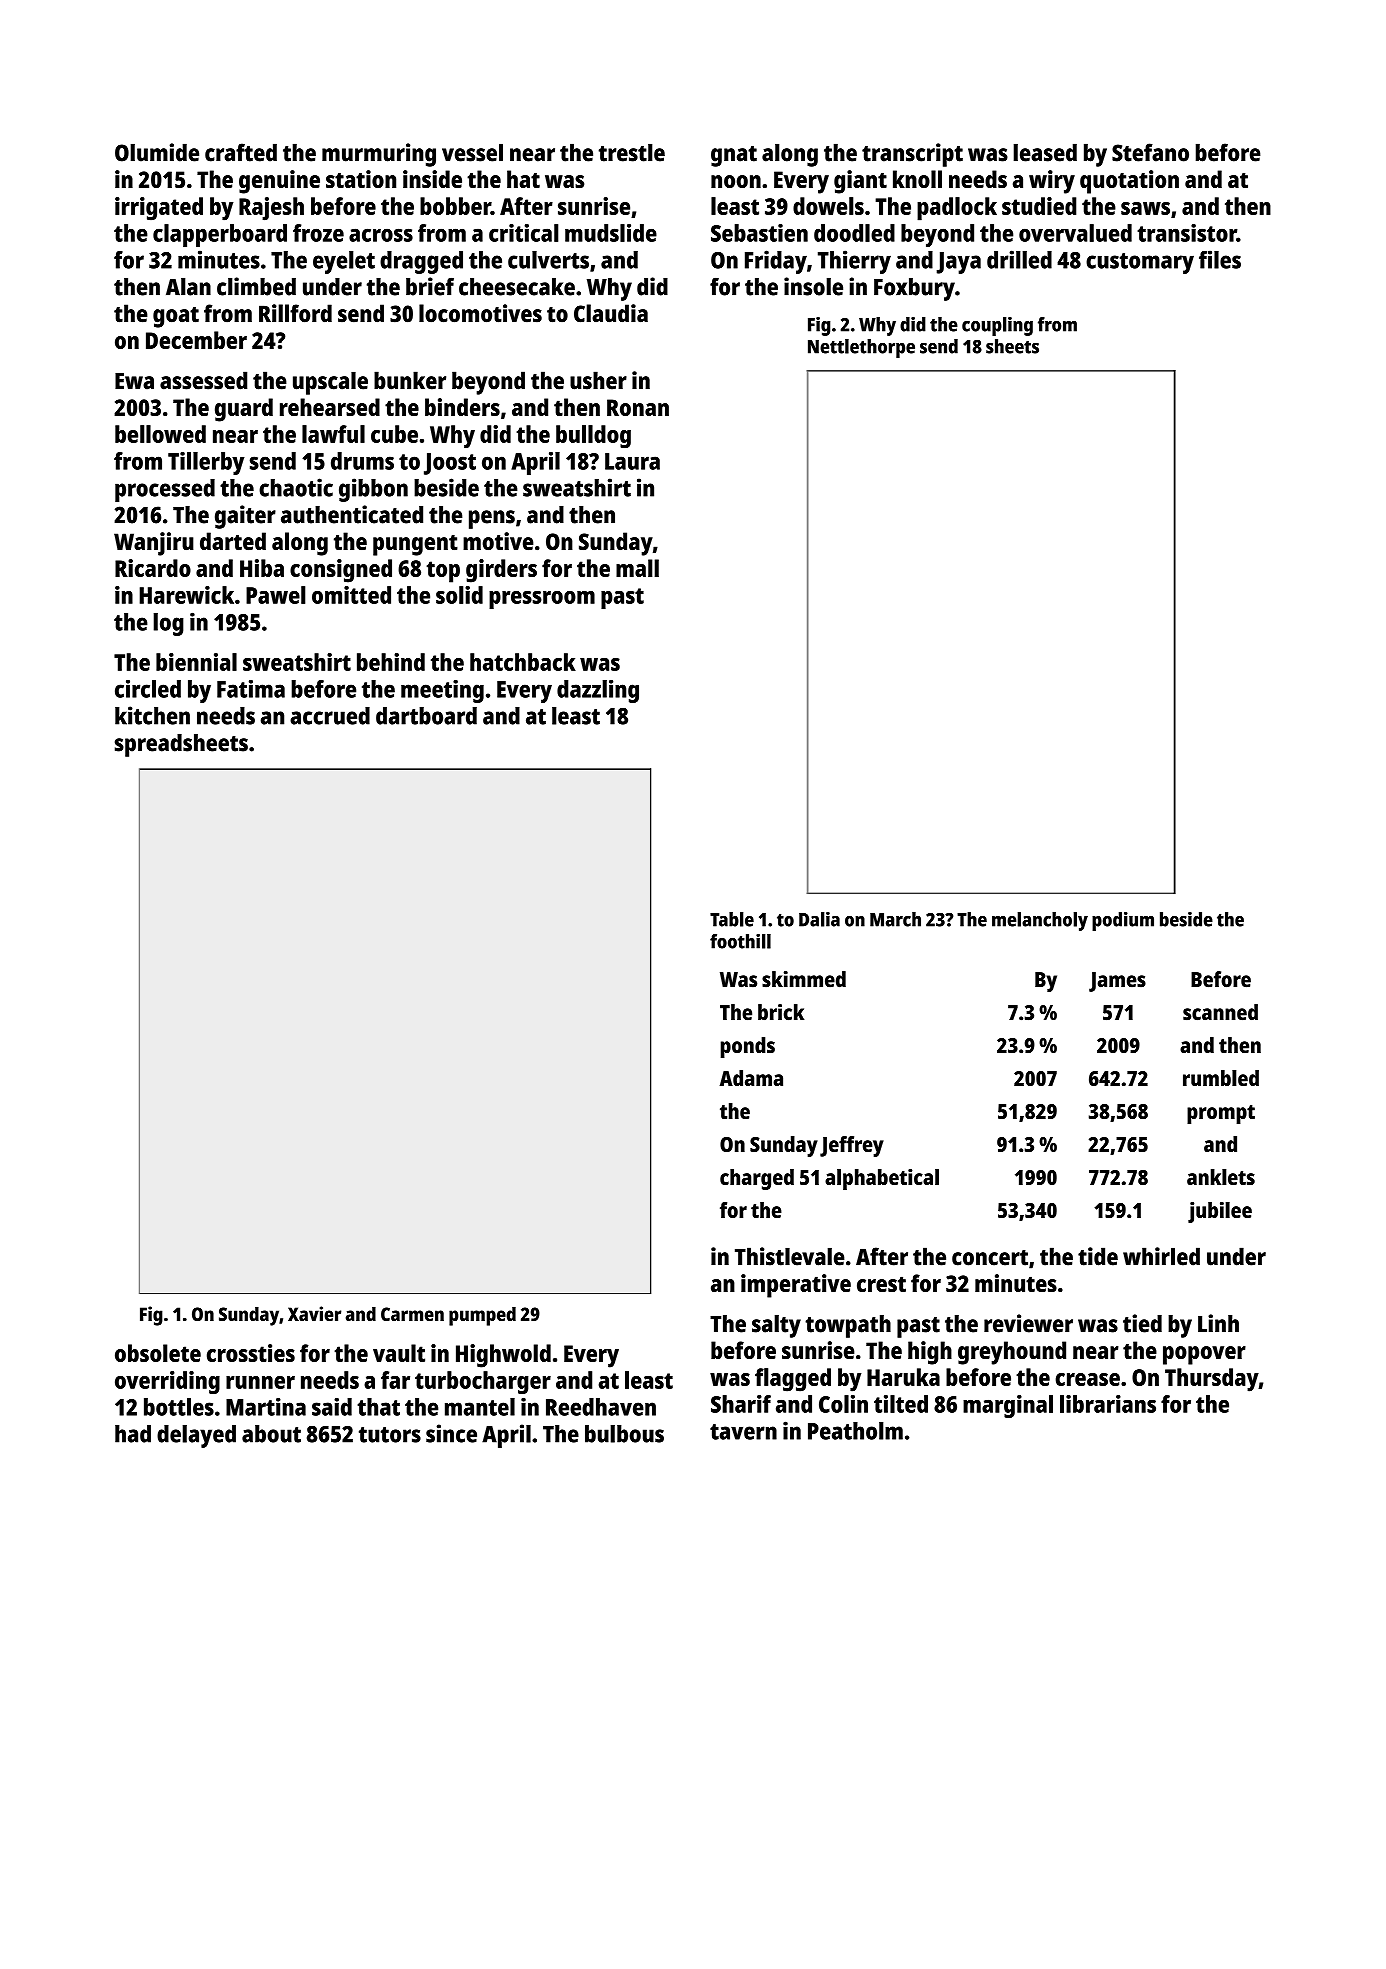  Describe the element at coordinates (279, 182) in the screenshot. I see `genuine` at that location.
